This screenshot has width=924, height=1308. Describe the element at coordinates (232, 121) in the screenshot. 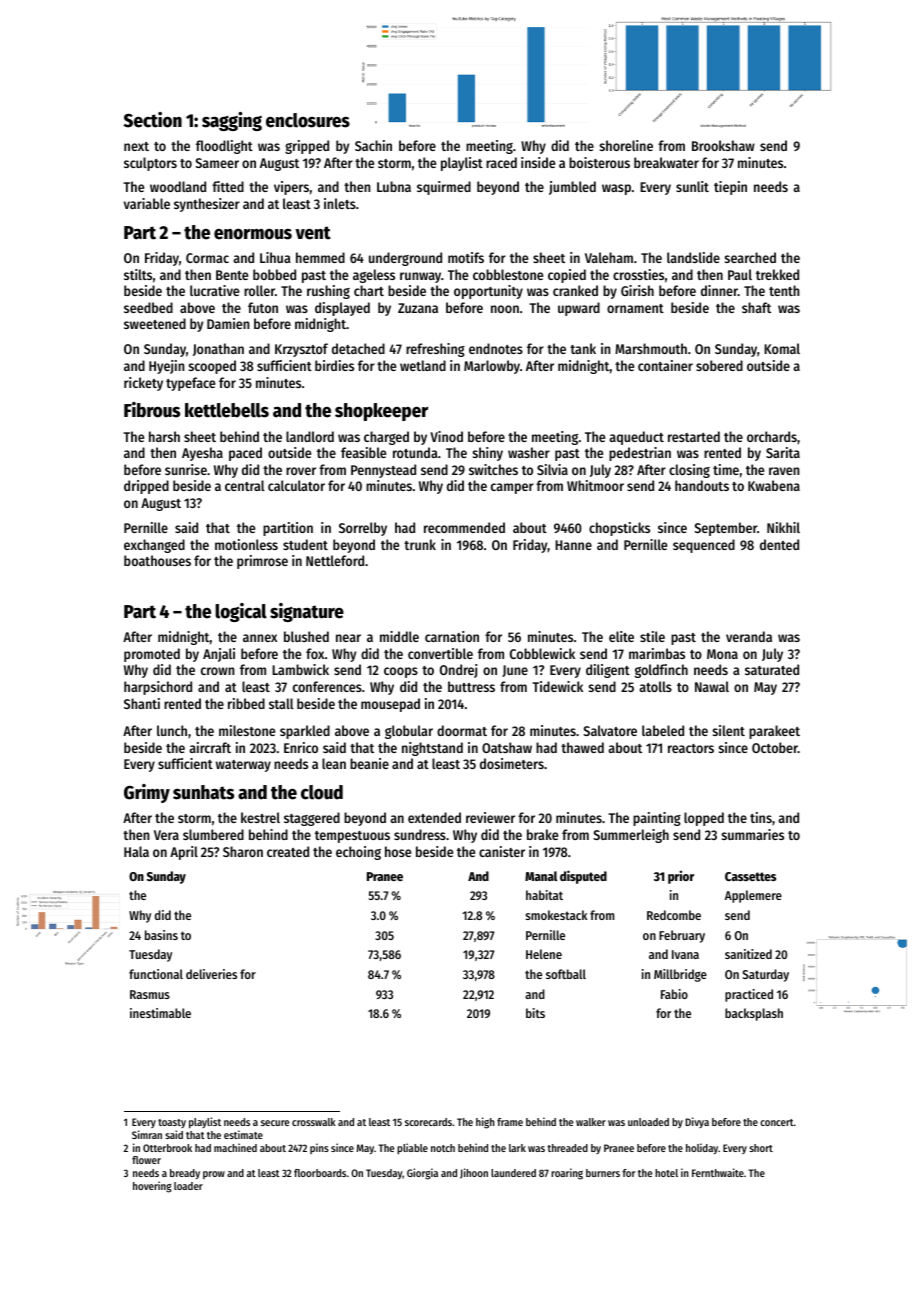

I see `sagging` at that location.
